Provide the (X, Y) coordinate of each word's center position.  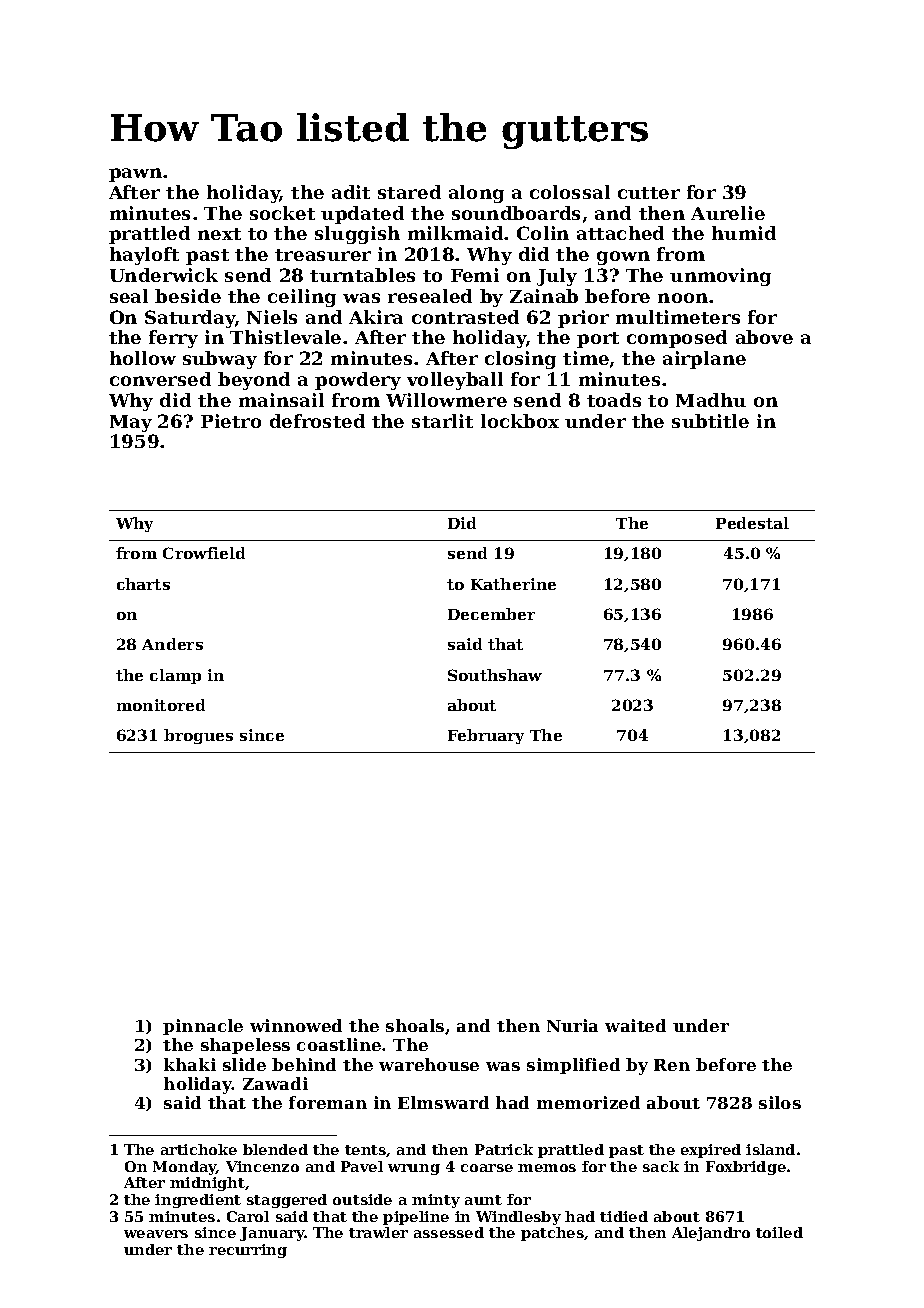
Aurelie (728, 213)
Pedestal (752, 523)
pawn (135, 175)
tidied (624, 1216)
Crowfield (204, 553)
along (476, 194)
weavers (156, 1234)
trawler (378, 1232)
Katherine (513, 584)
